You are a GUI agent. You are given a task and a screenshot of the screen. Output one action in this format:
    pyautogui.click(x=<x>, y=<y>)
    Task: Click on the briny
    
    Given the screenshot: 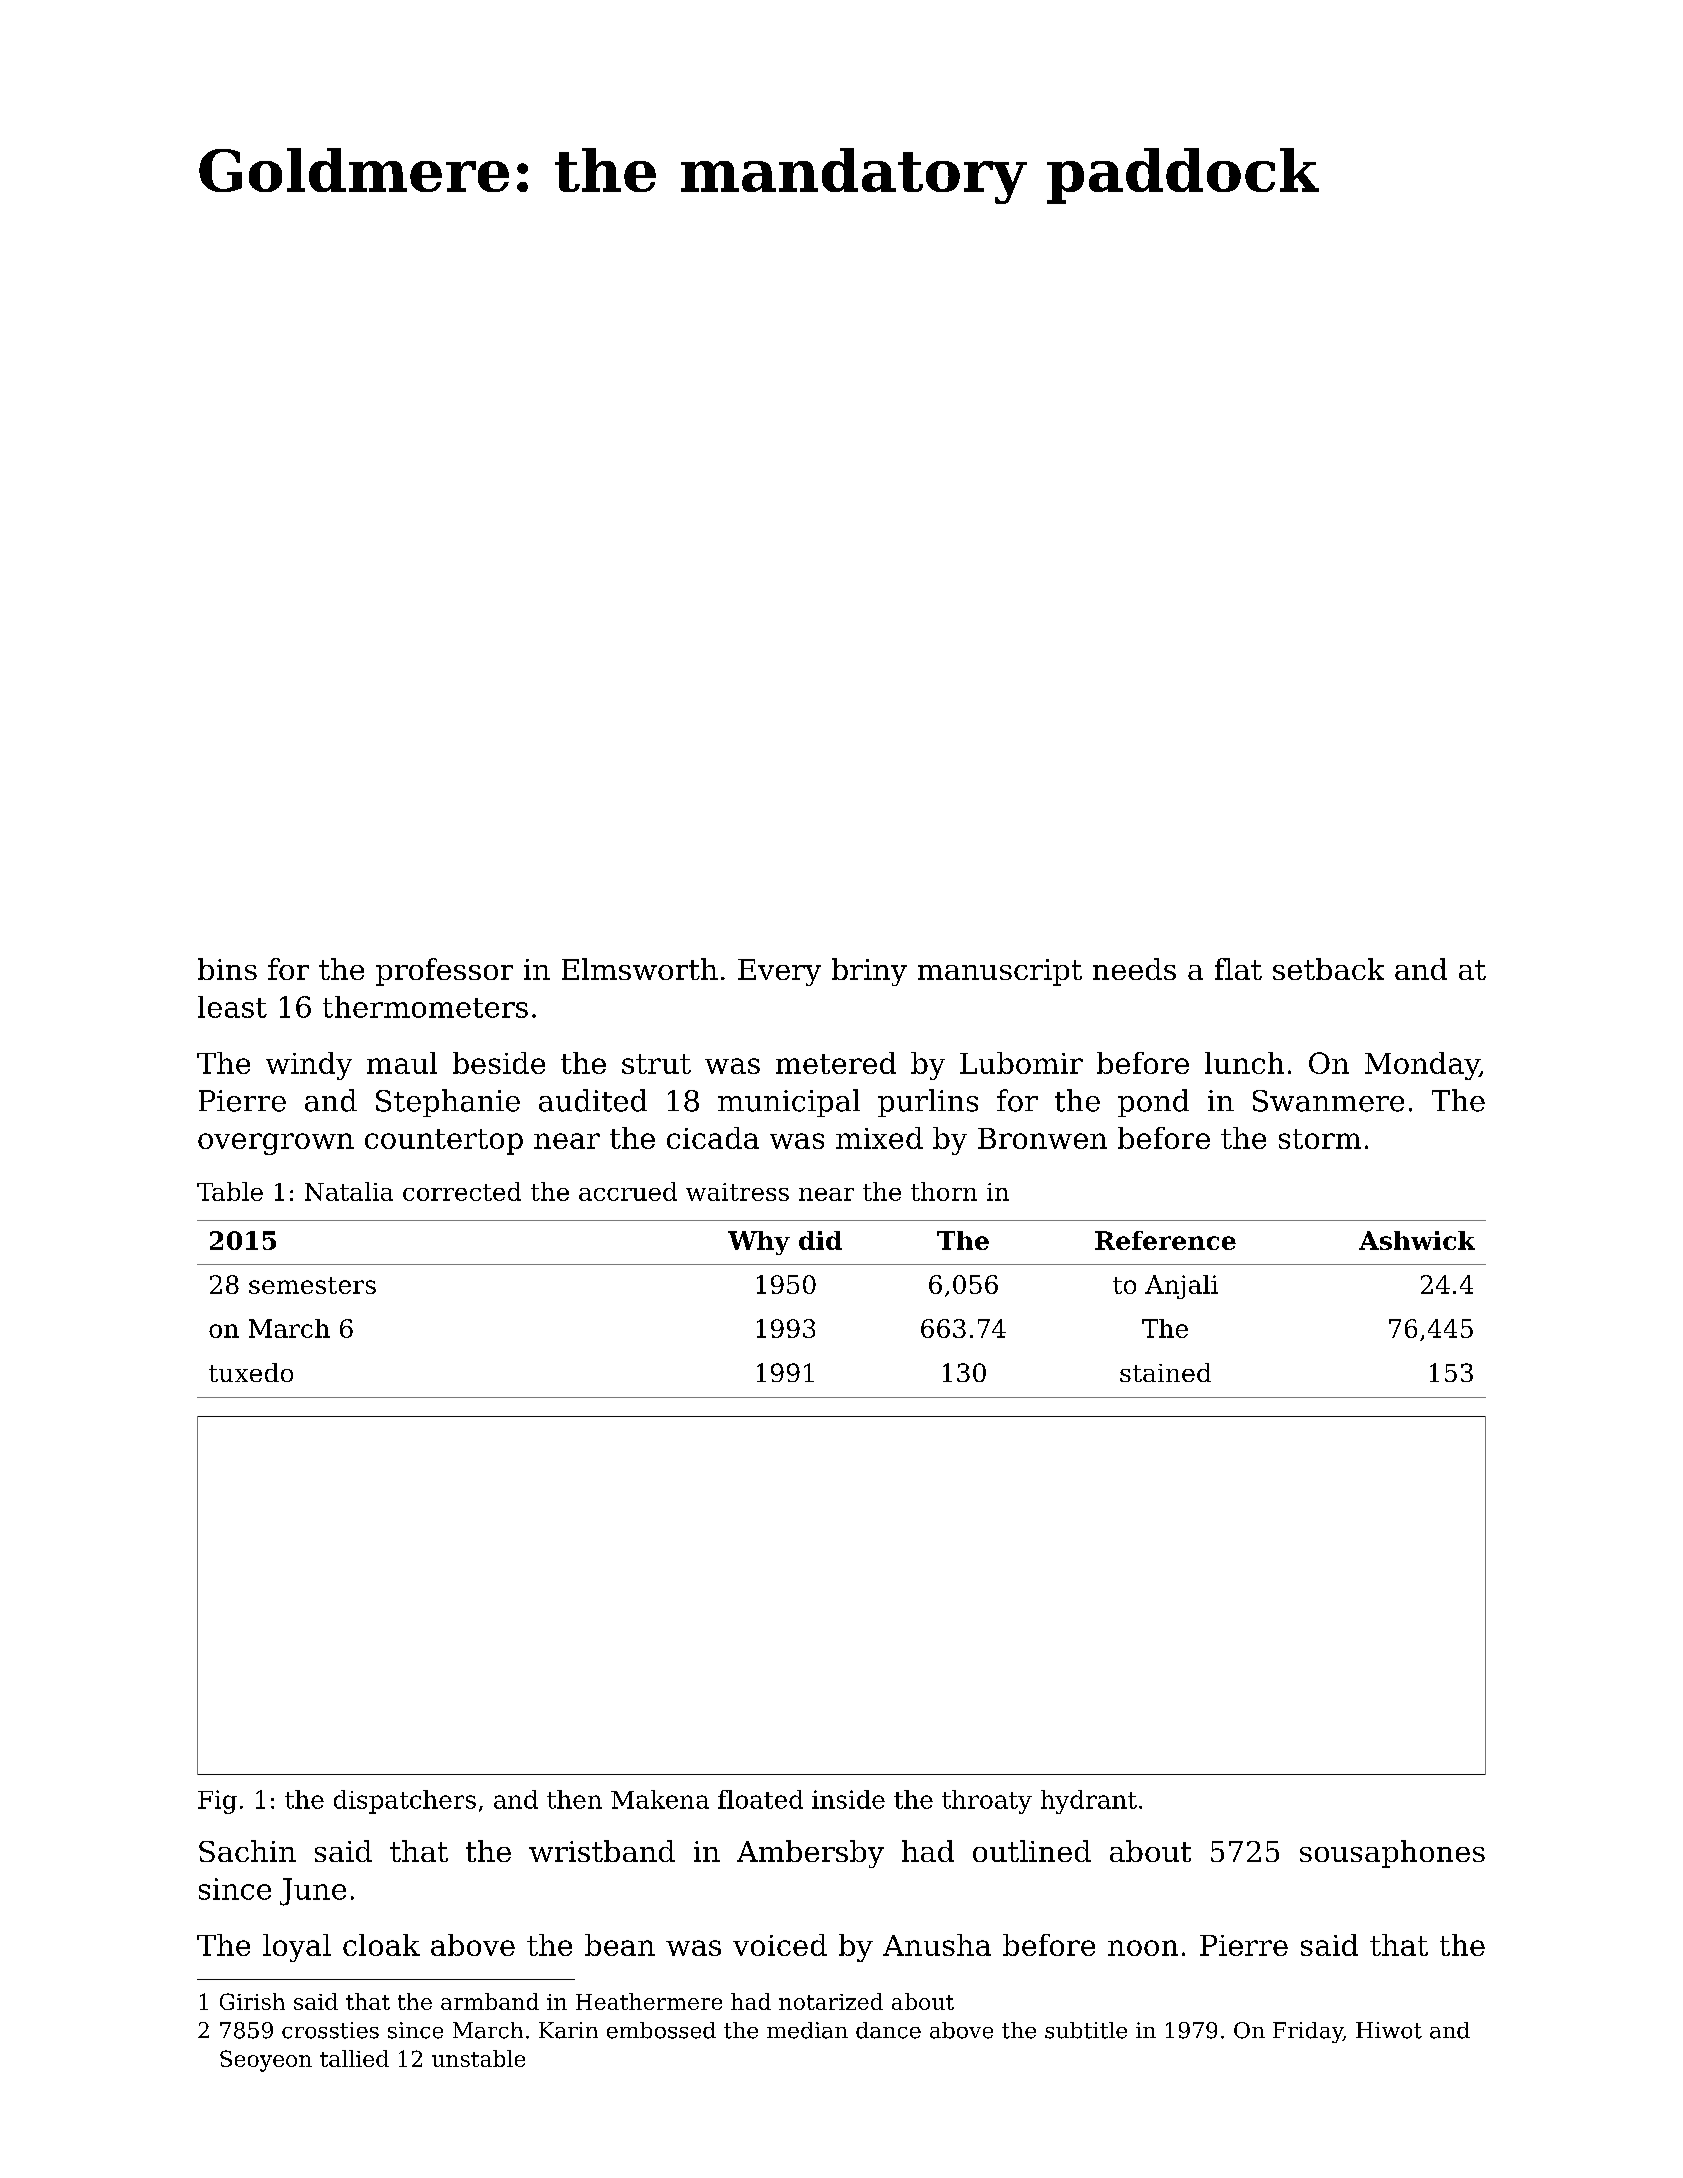 What is the action you would take?
    pyautogui.click(x=869, y=972)
